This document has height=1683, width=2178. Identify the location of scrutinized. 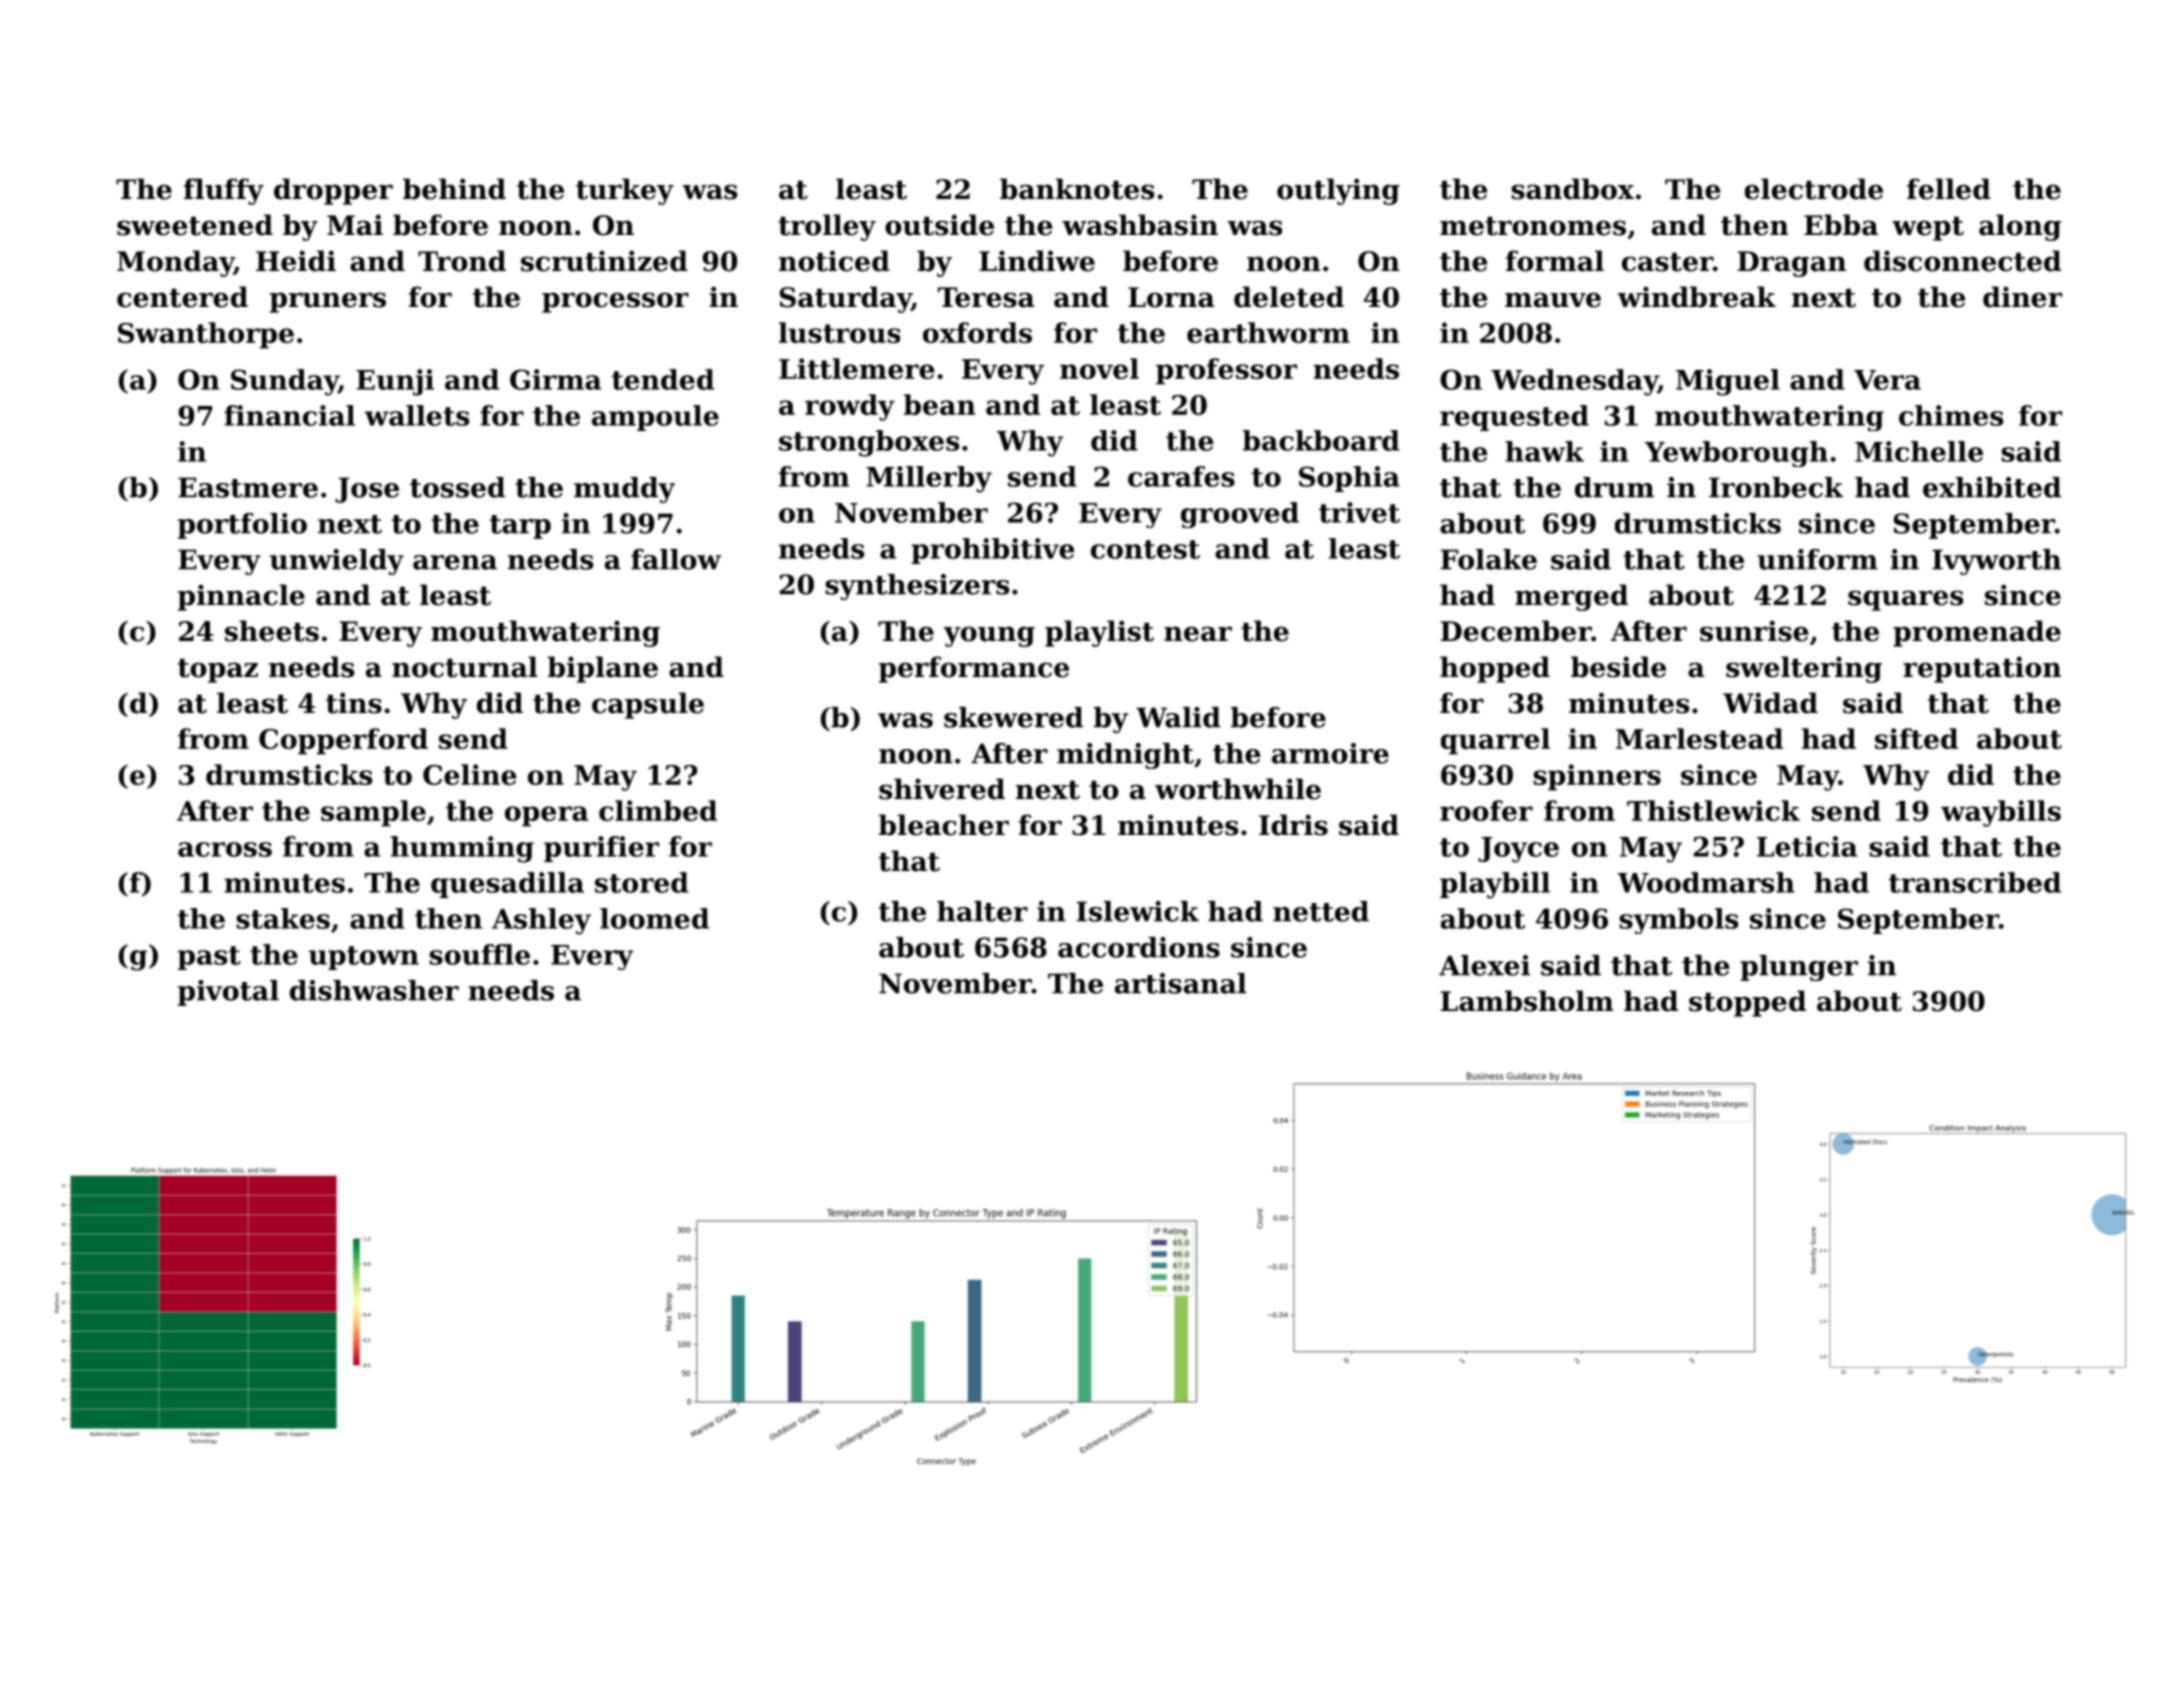
(604, 261).
